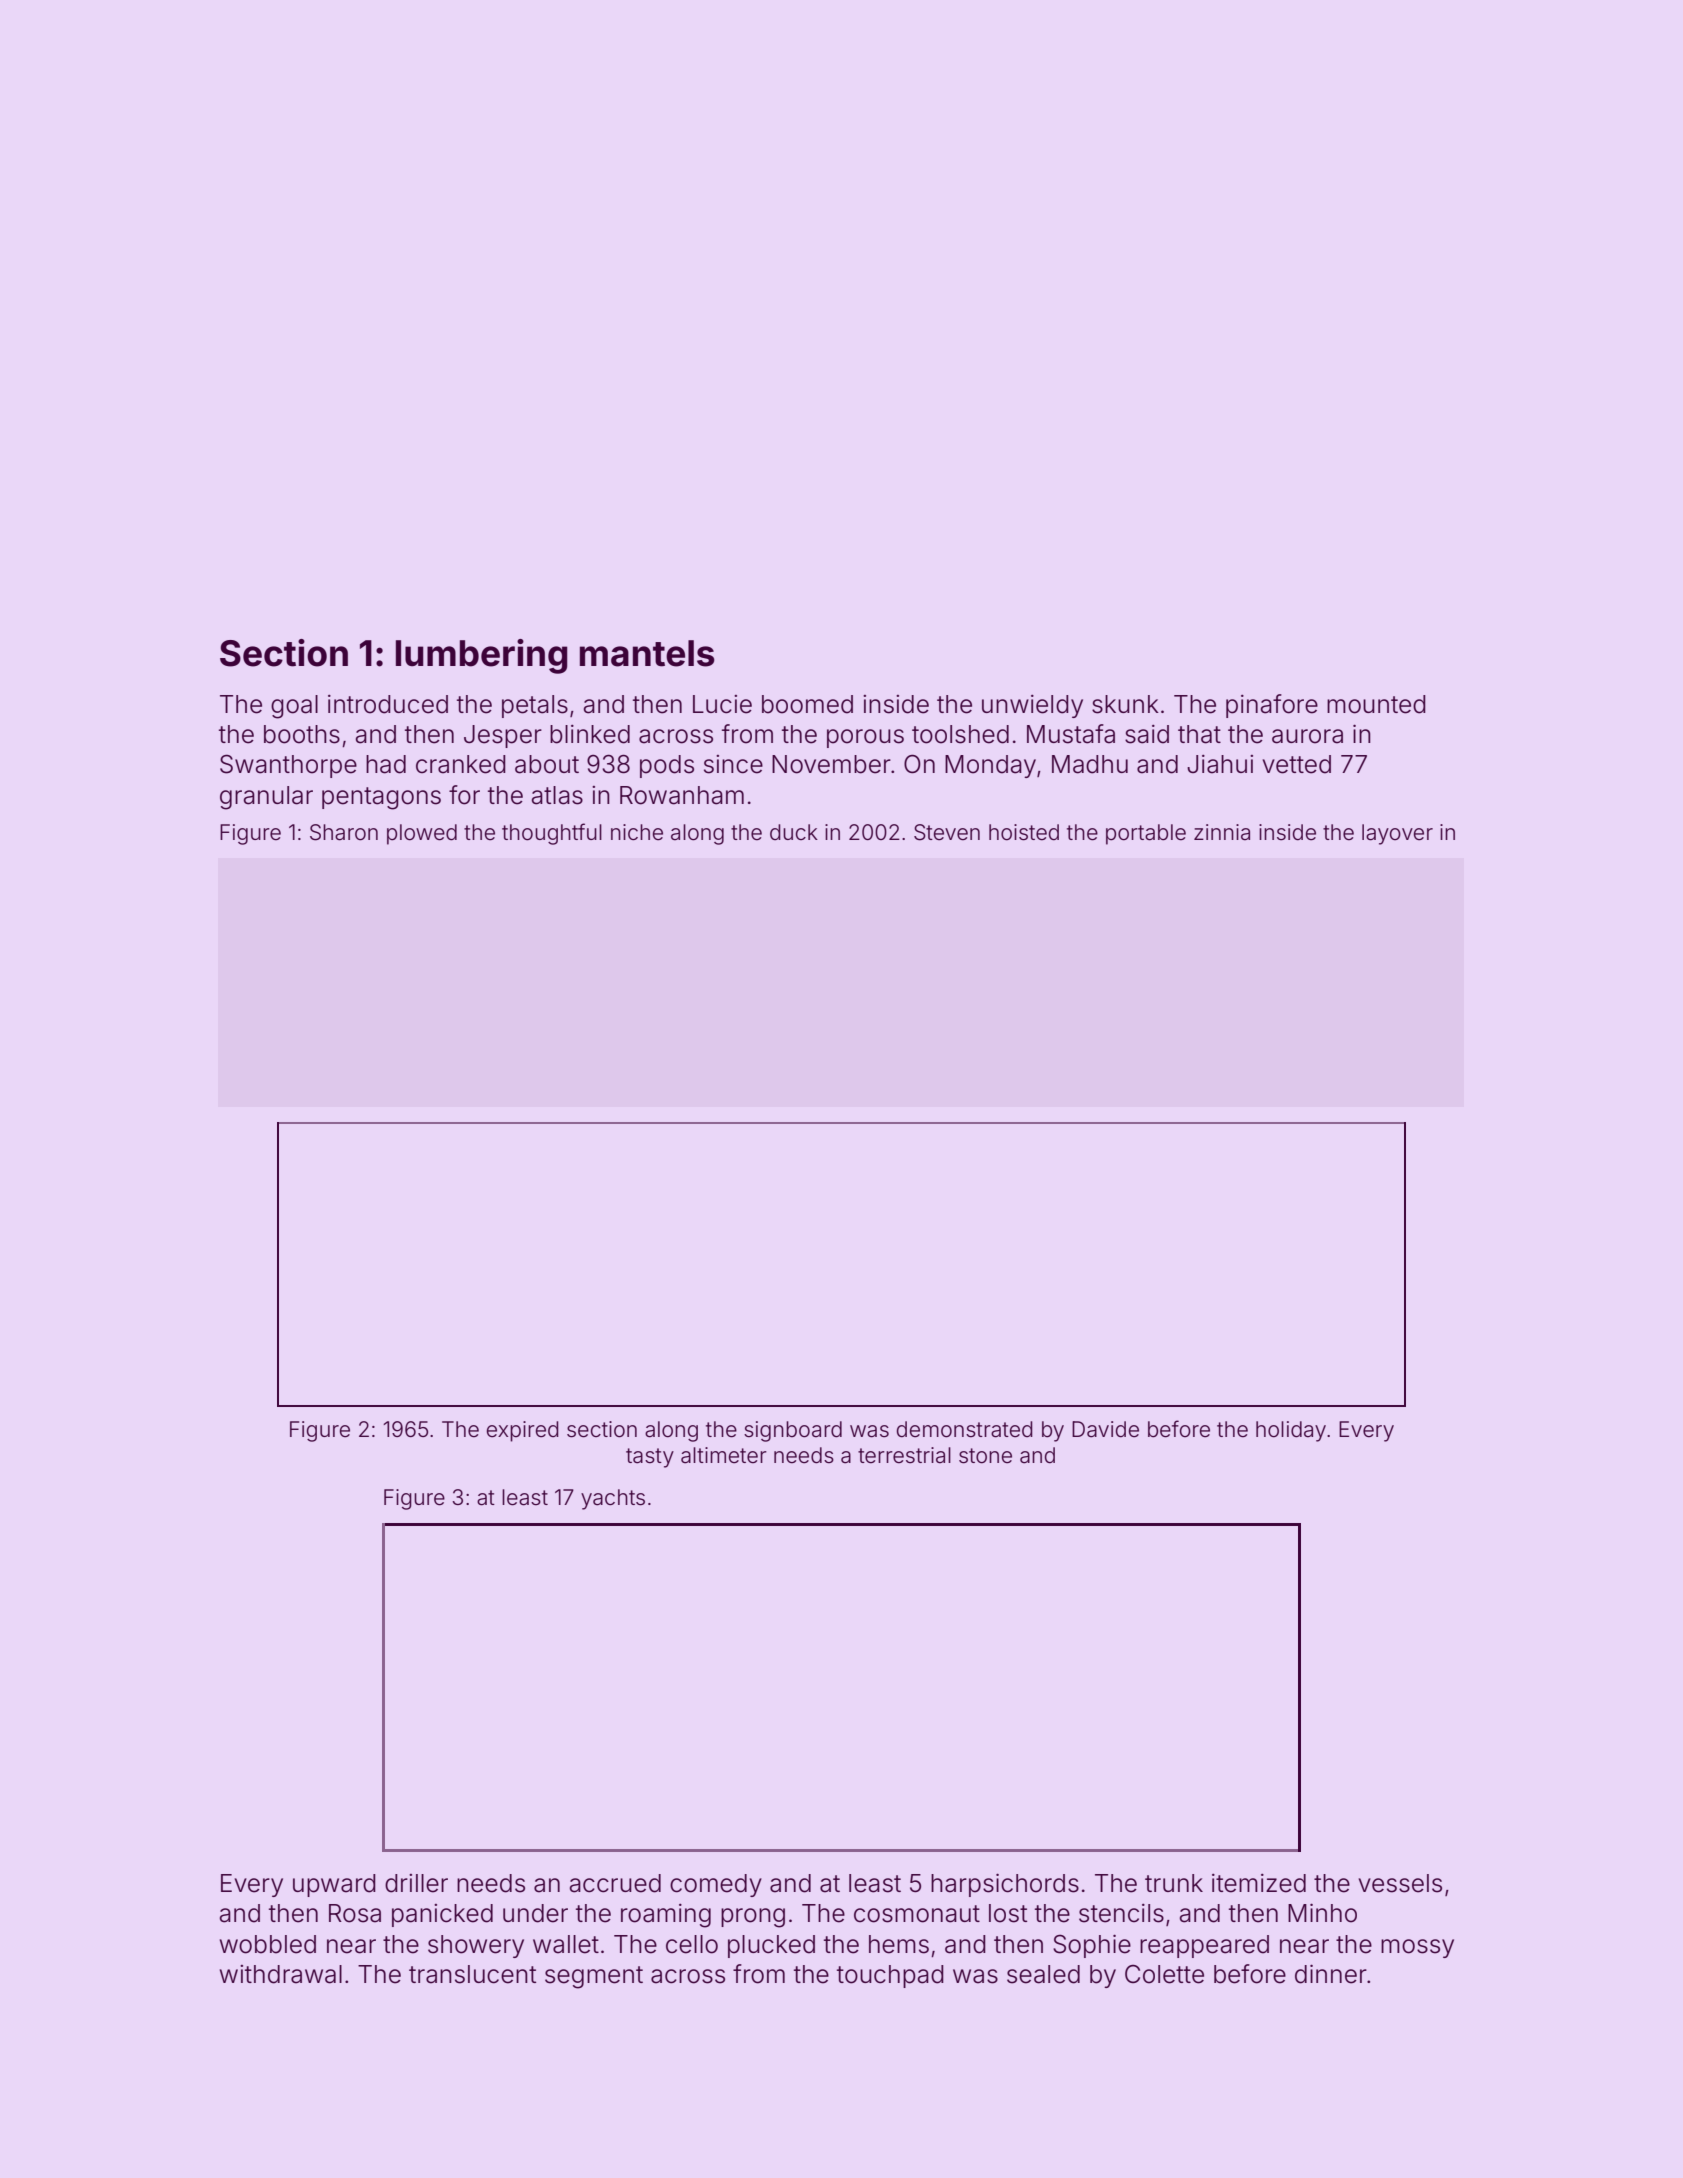  I want to click on duck, so click(794, 832).
